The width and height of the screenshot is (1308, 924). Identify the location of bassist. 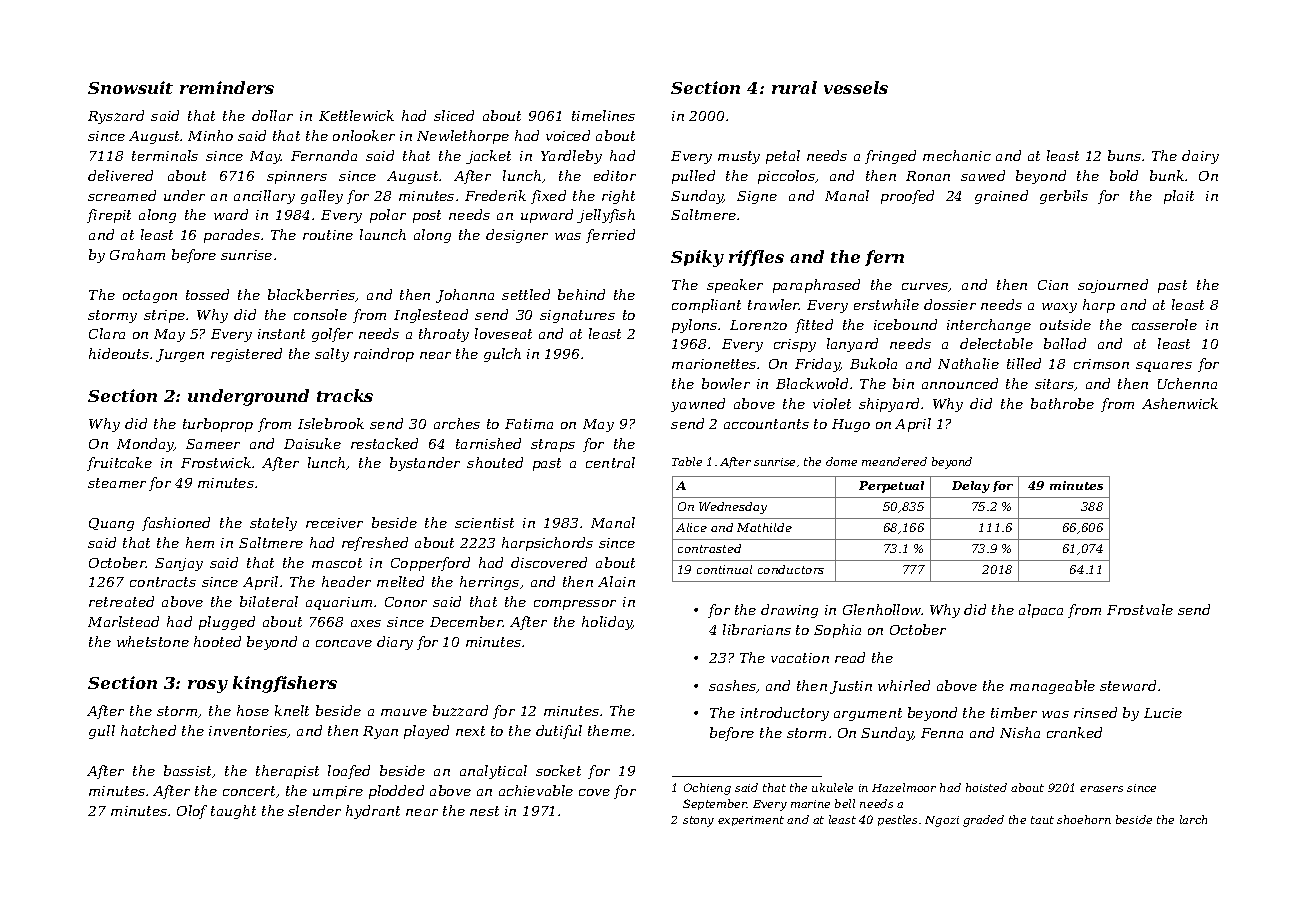
(187, 770).
